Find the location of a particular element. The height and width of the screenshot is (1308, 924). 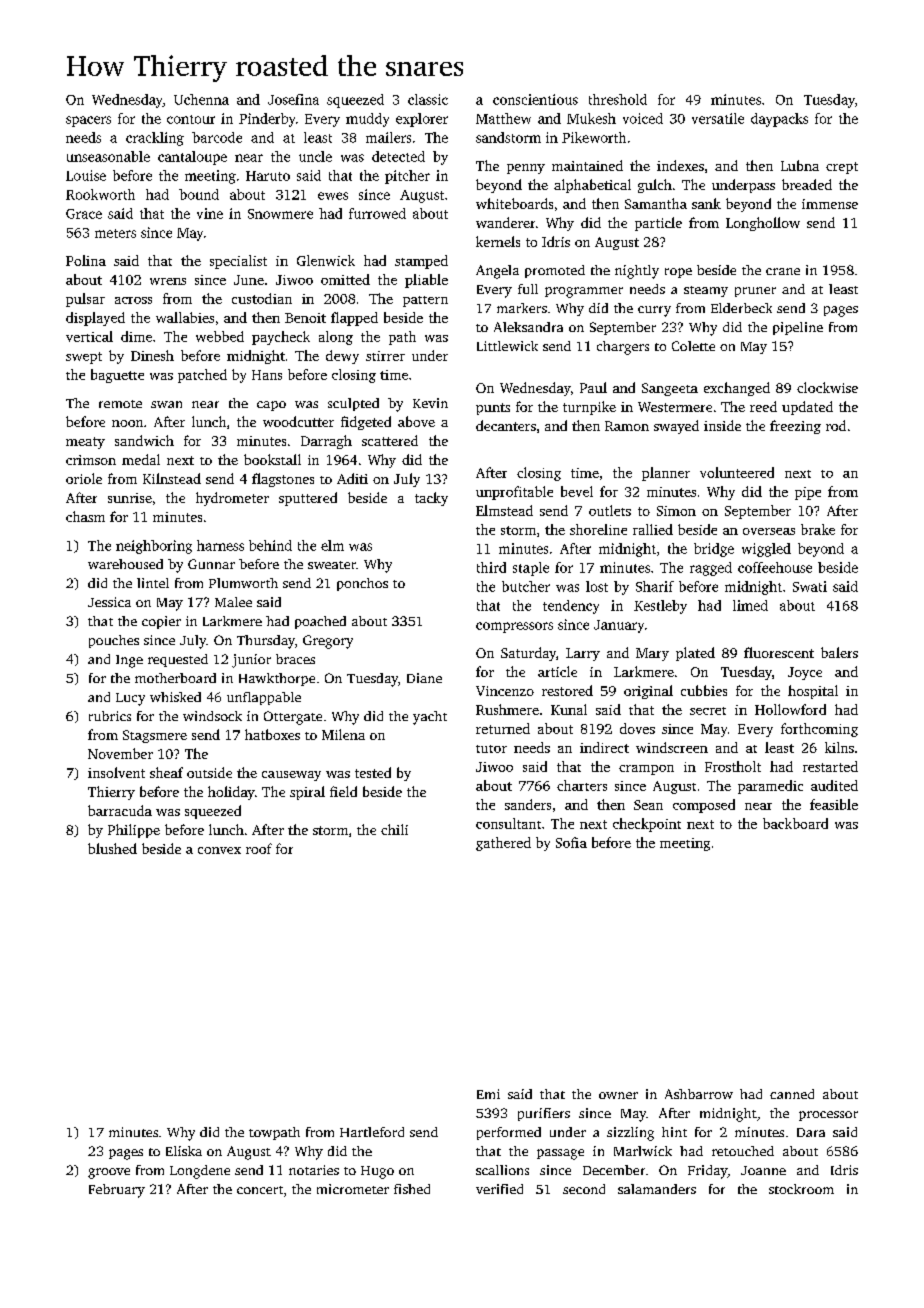

Colette is located at coordinates (693, 346).
